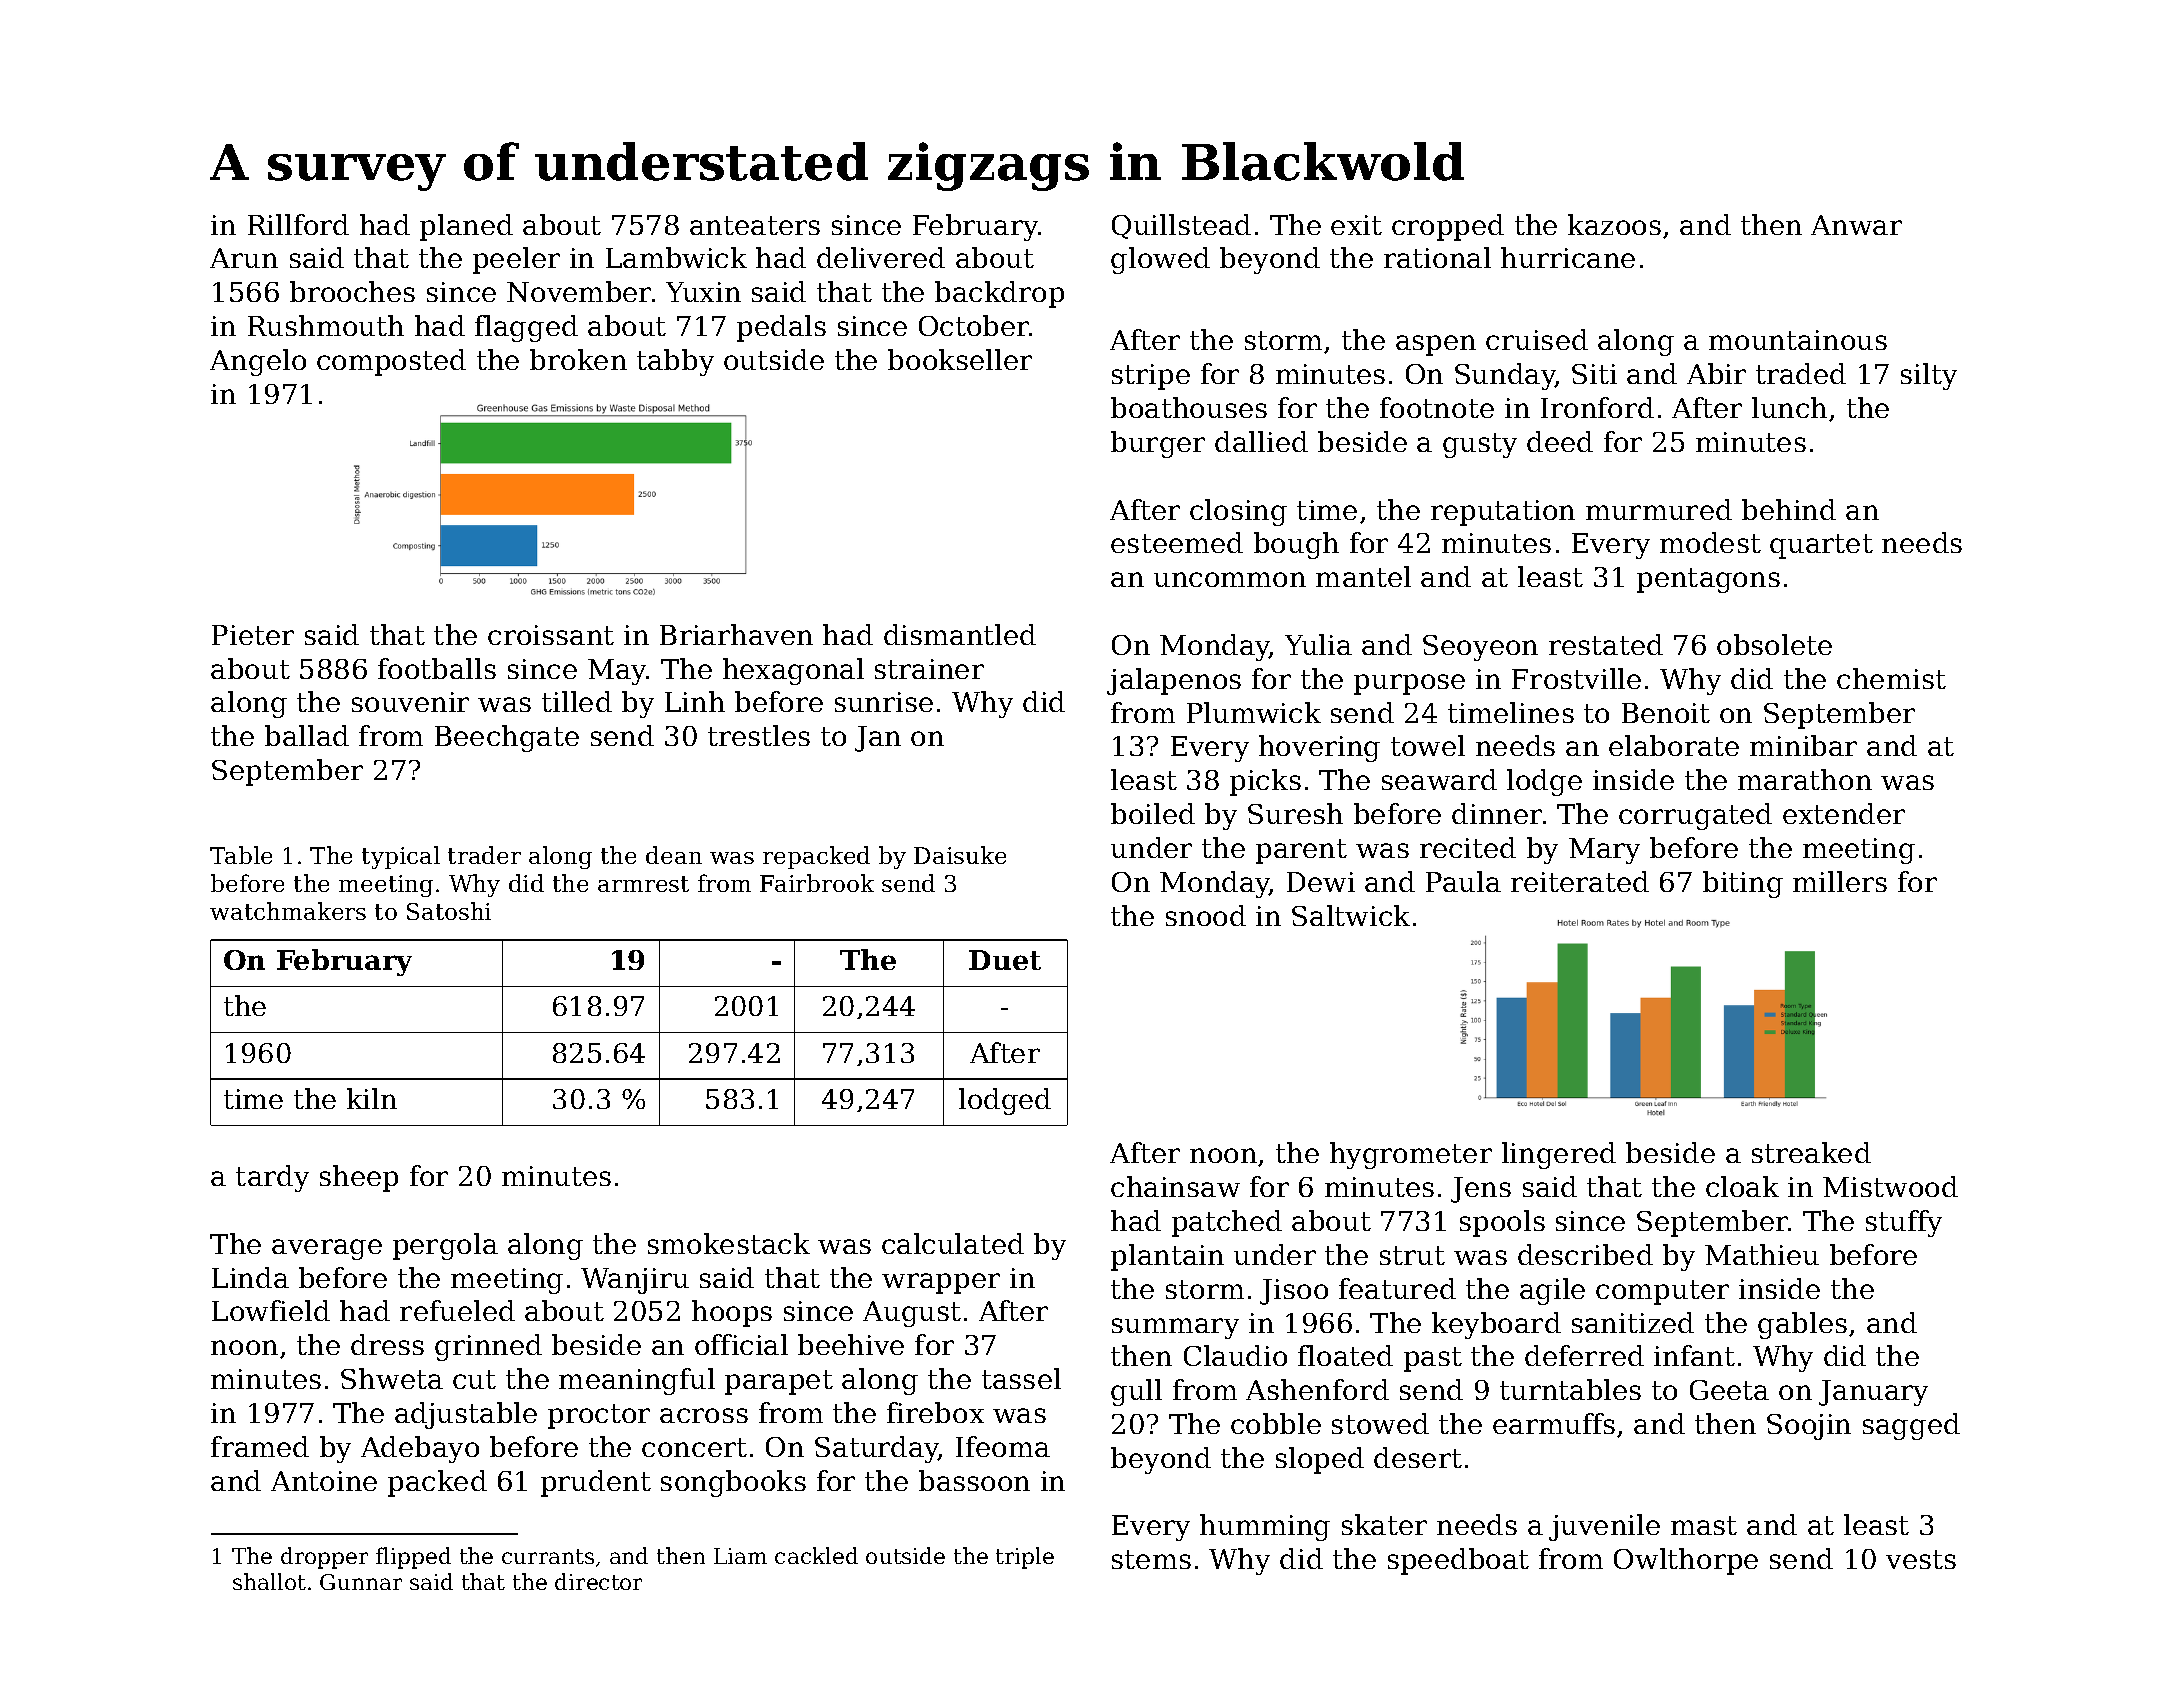 This screenshot has height=1683, width=2178. What do you see at coordinates (392, 1378) in the screenshot?
I see `Shweta` at bounding box center [392, 1378].
